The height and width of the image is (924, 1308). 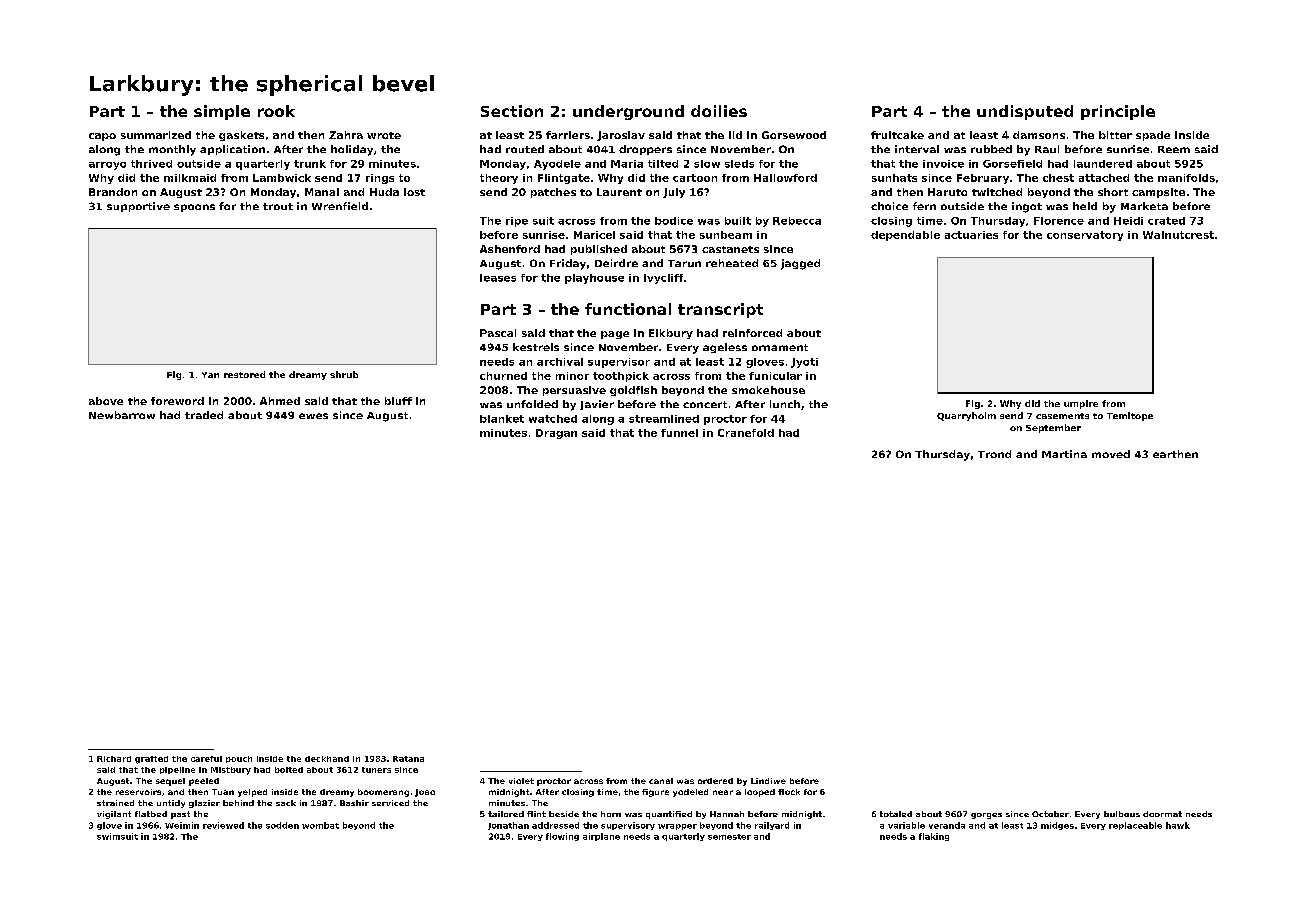 What do you see at coordinates (1122, 814) in the image?
I see `bulbous` at bounding box center [1122, 814].
